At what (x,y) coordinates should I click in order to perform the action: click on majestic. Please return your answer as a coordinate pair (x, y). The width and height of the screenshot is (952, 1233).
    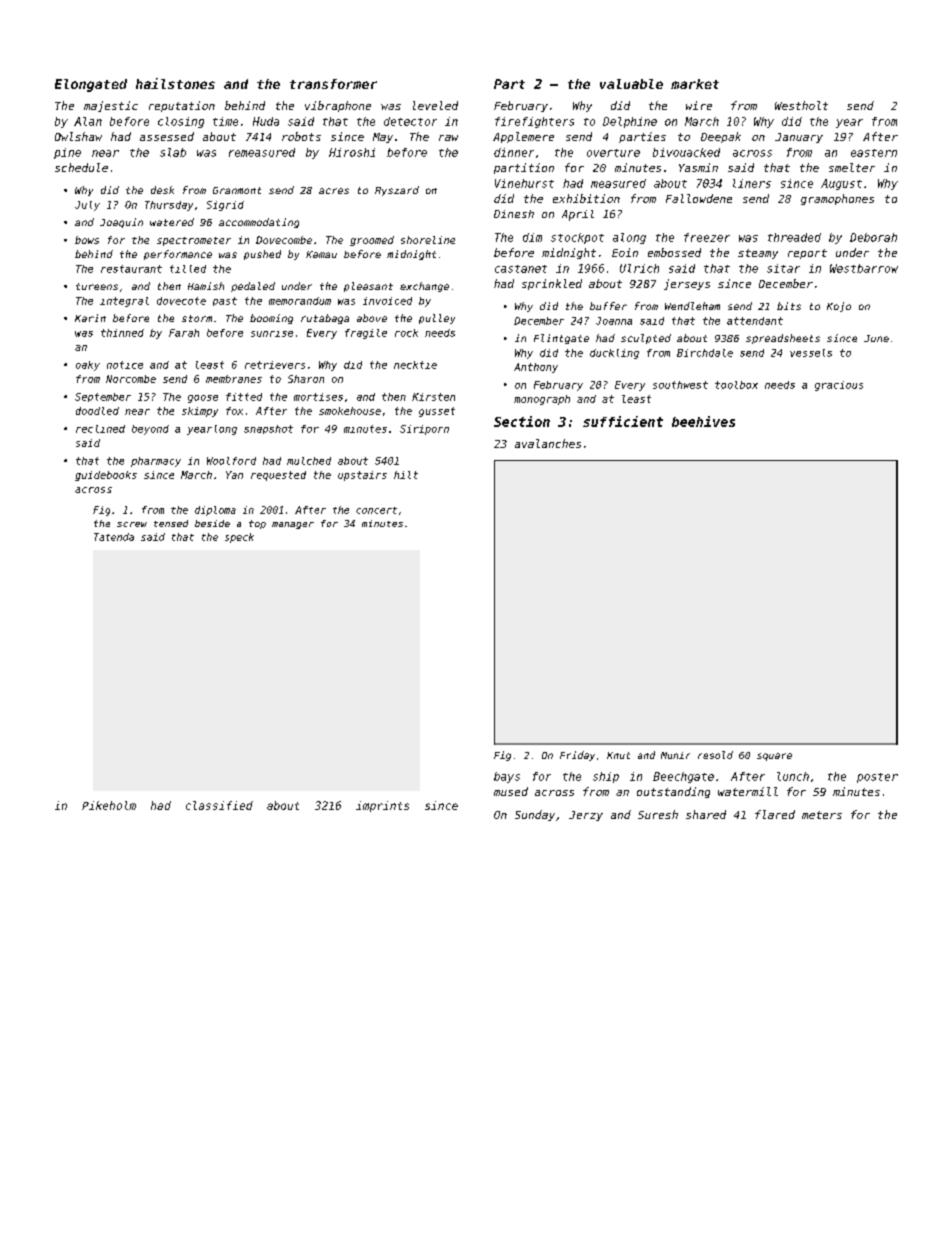
    Looking at the image, I should click on (111, 106).
